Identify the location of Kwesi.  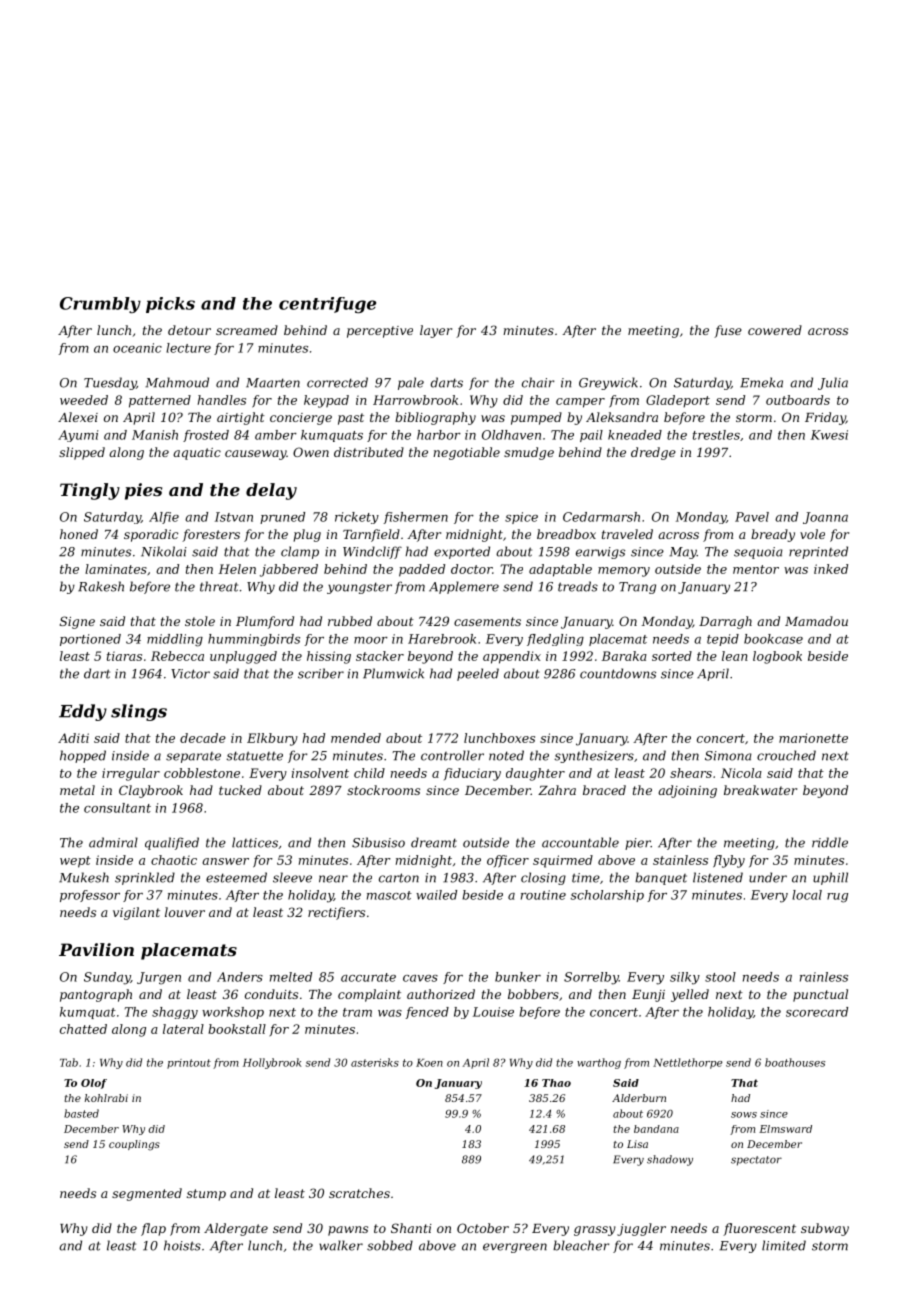
(829, 435).
